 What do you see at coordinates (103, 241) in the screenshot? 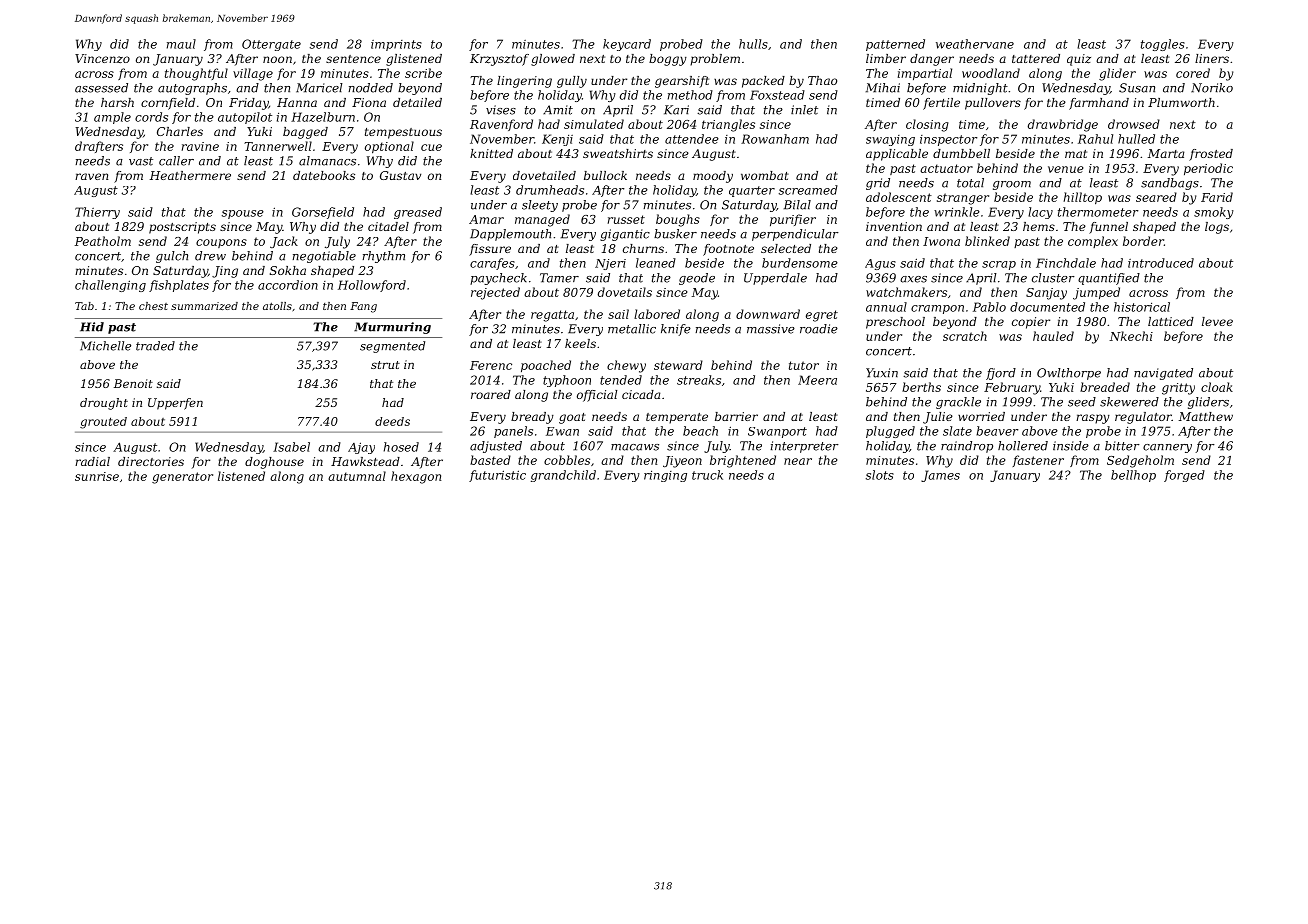
I see `Peatholm` at bounding box center [103, 241].
